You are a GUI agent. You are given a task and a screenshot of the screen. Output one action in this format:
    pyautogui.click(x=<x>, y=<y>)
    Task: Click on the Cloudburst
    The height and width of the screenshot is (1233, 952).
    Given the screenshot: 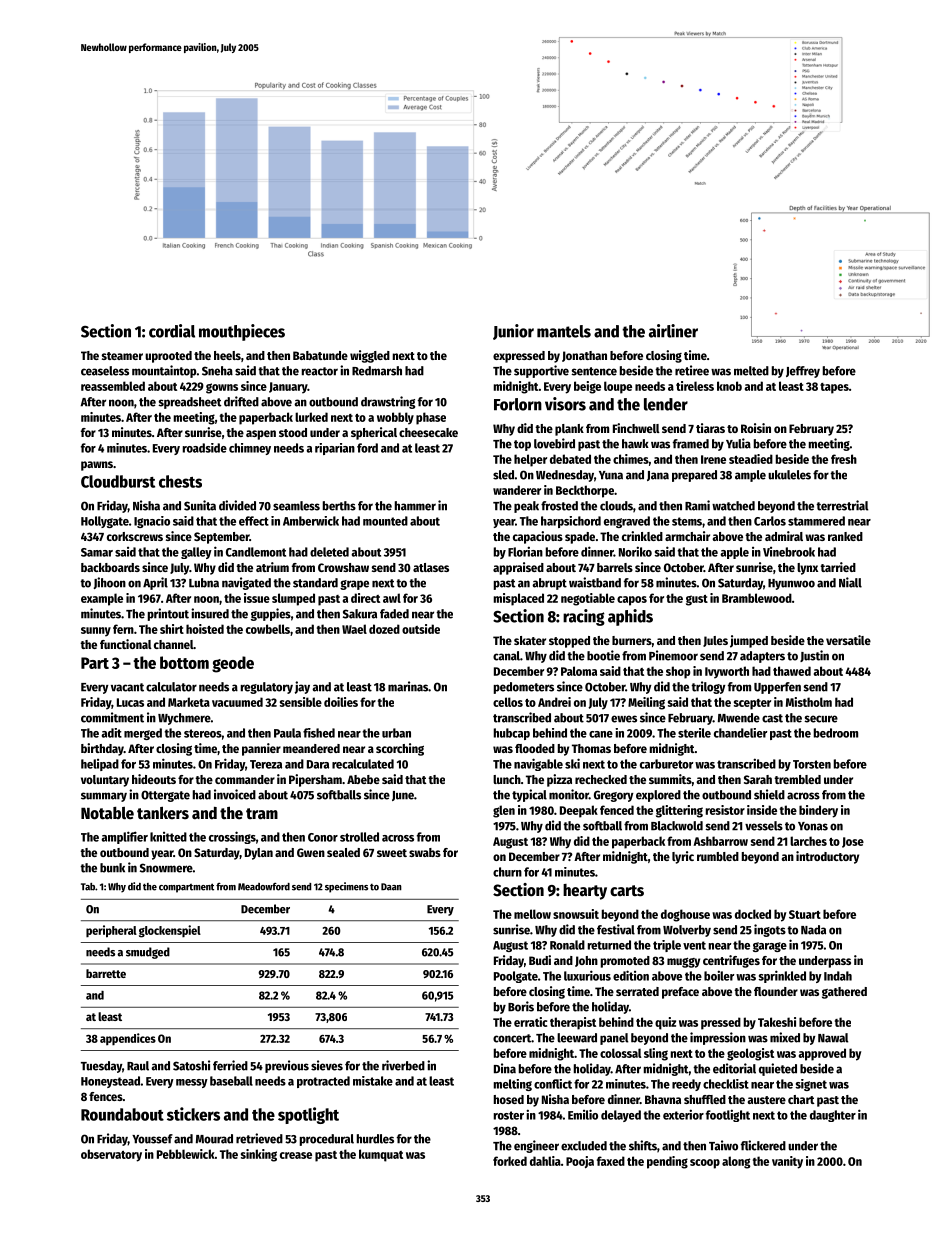 What is the action you would take?
    pyautogui.click(x=118, y=481)
